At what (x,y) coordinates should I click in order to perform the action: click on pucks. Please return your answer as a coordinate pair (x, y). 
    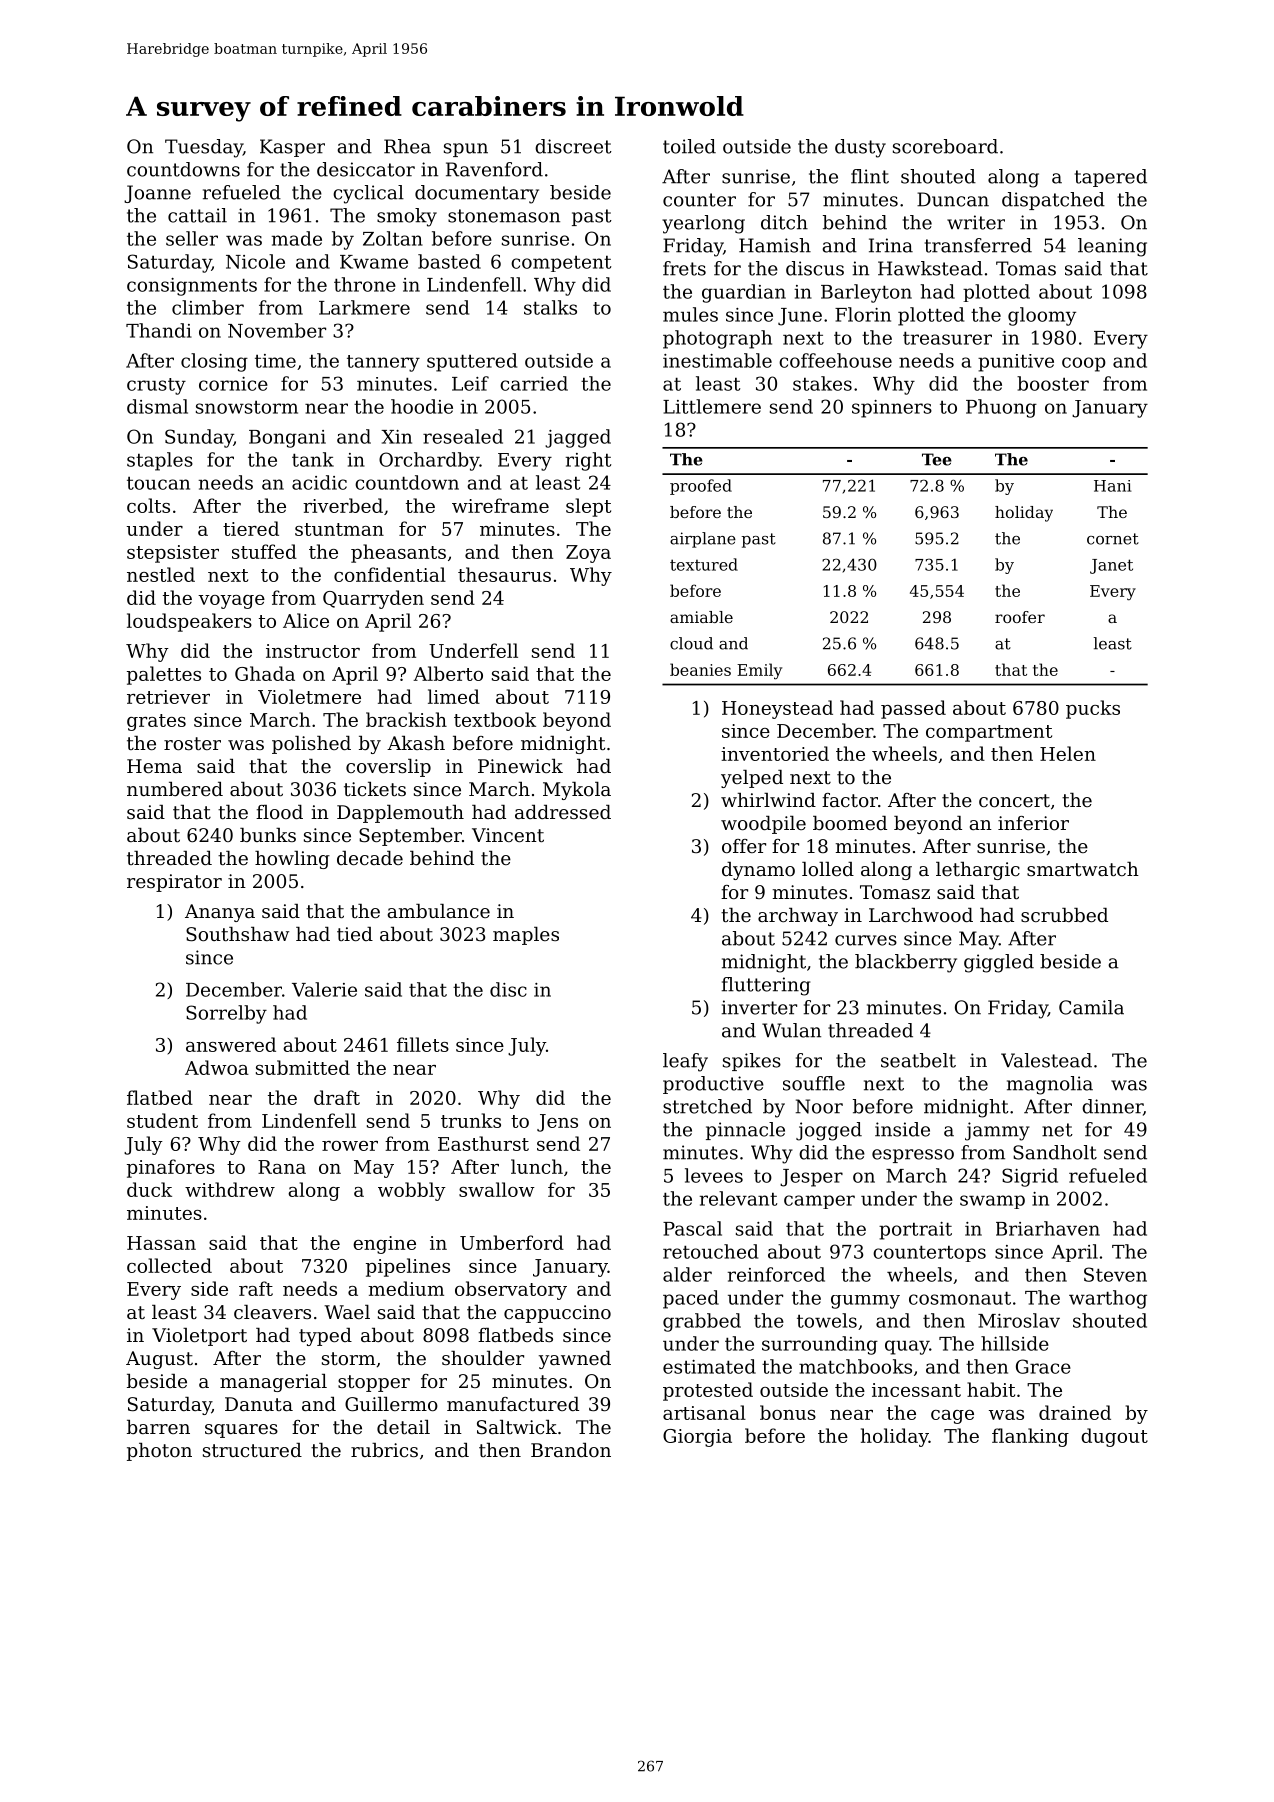
    Looking at the image, I should click on (1093, 709).
